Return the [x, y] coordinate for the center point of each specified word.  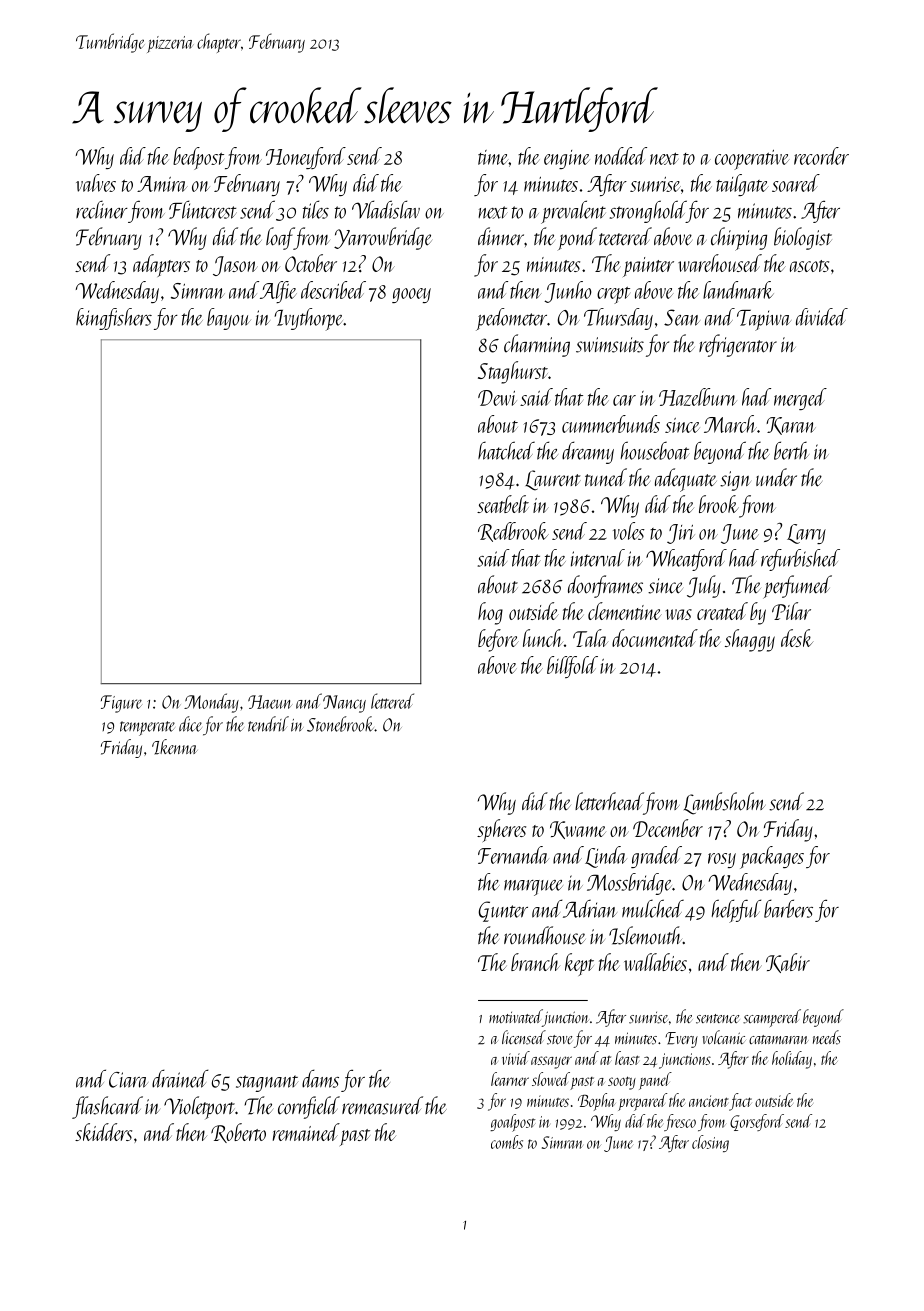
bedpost [198, 158]
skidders [103, 1132]
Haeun [270, 702]
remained [306, 1132]
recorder [821, 156]
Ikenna [175, 747]
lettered [392, 701]
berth [791, 450]
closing [710, 1143]
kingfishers [114, 319]
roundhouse [545, 935]
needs [827, 1037]
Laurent [553, 480]
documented [655, 638]
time [493, 157]
